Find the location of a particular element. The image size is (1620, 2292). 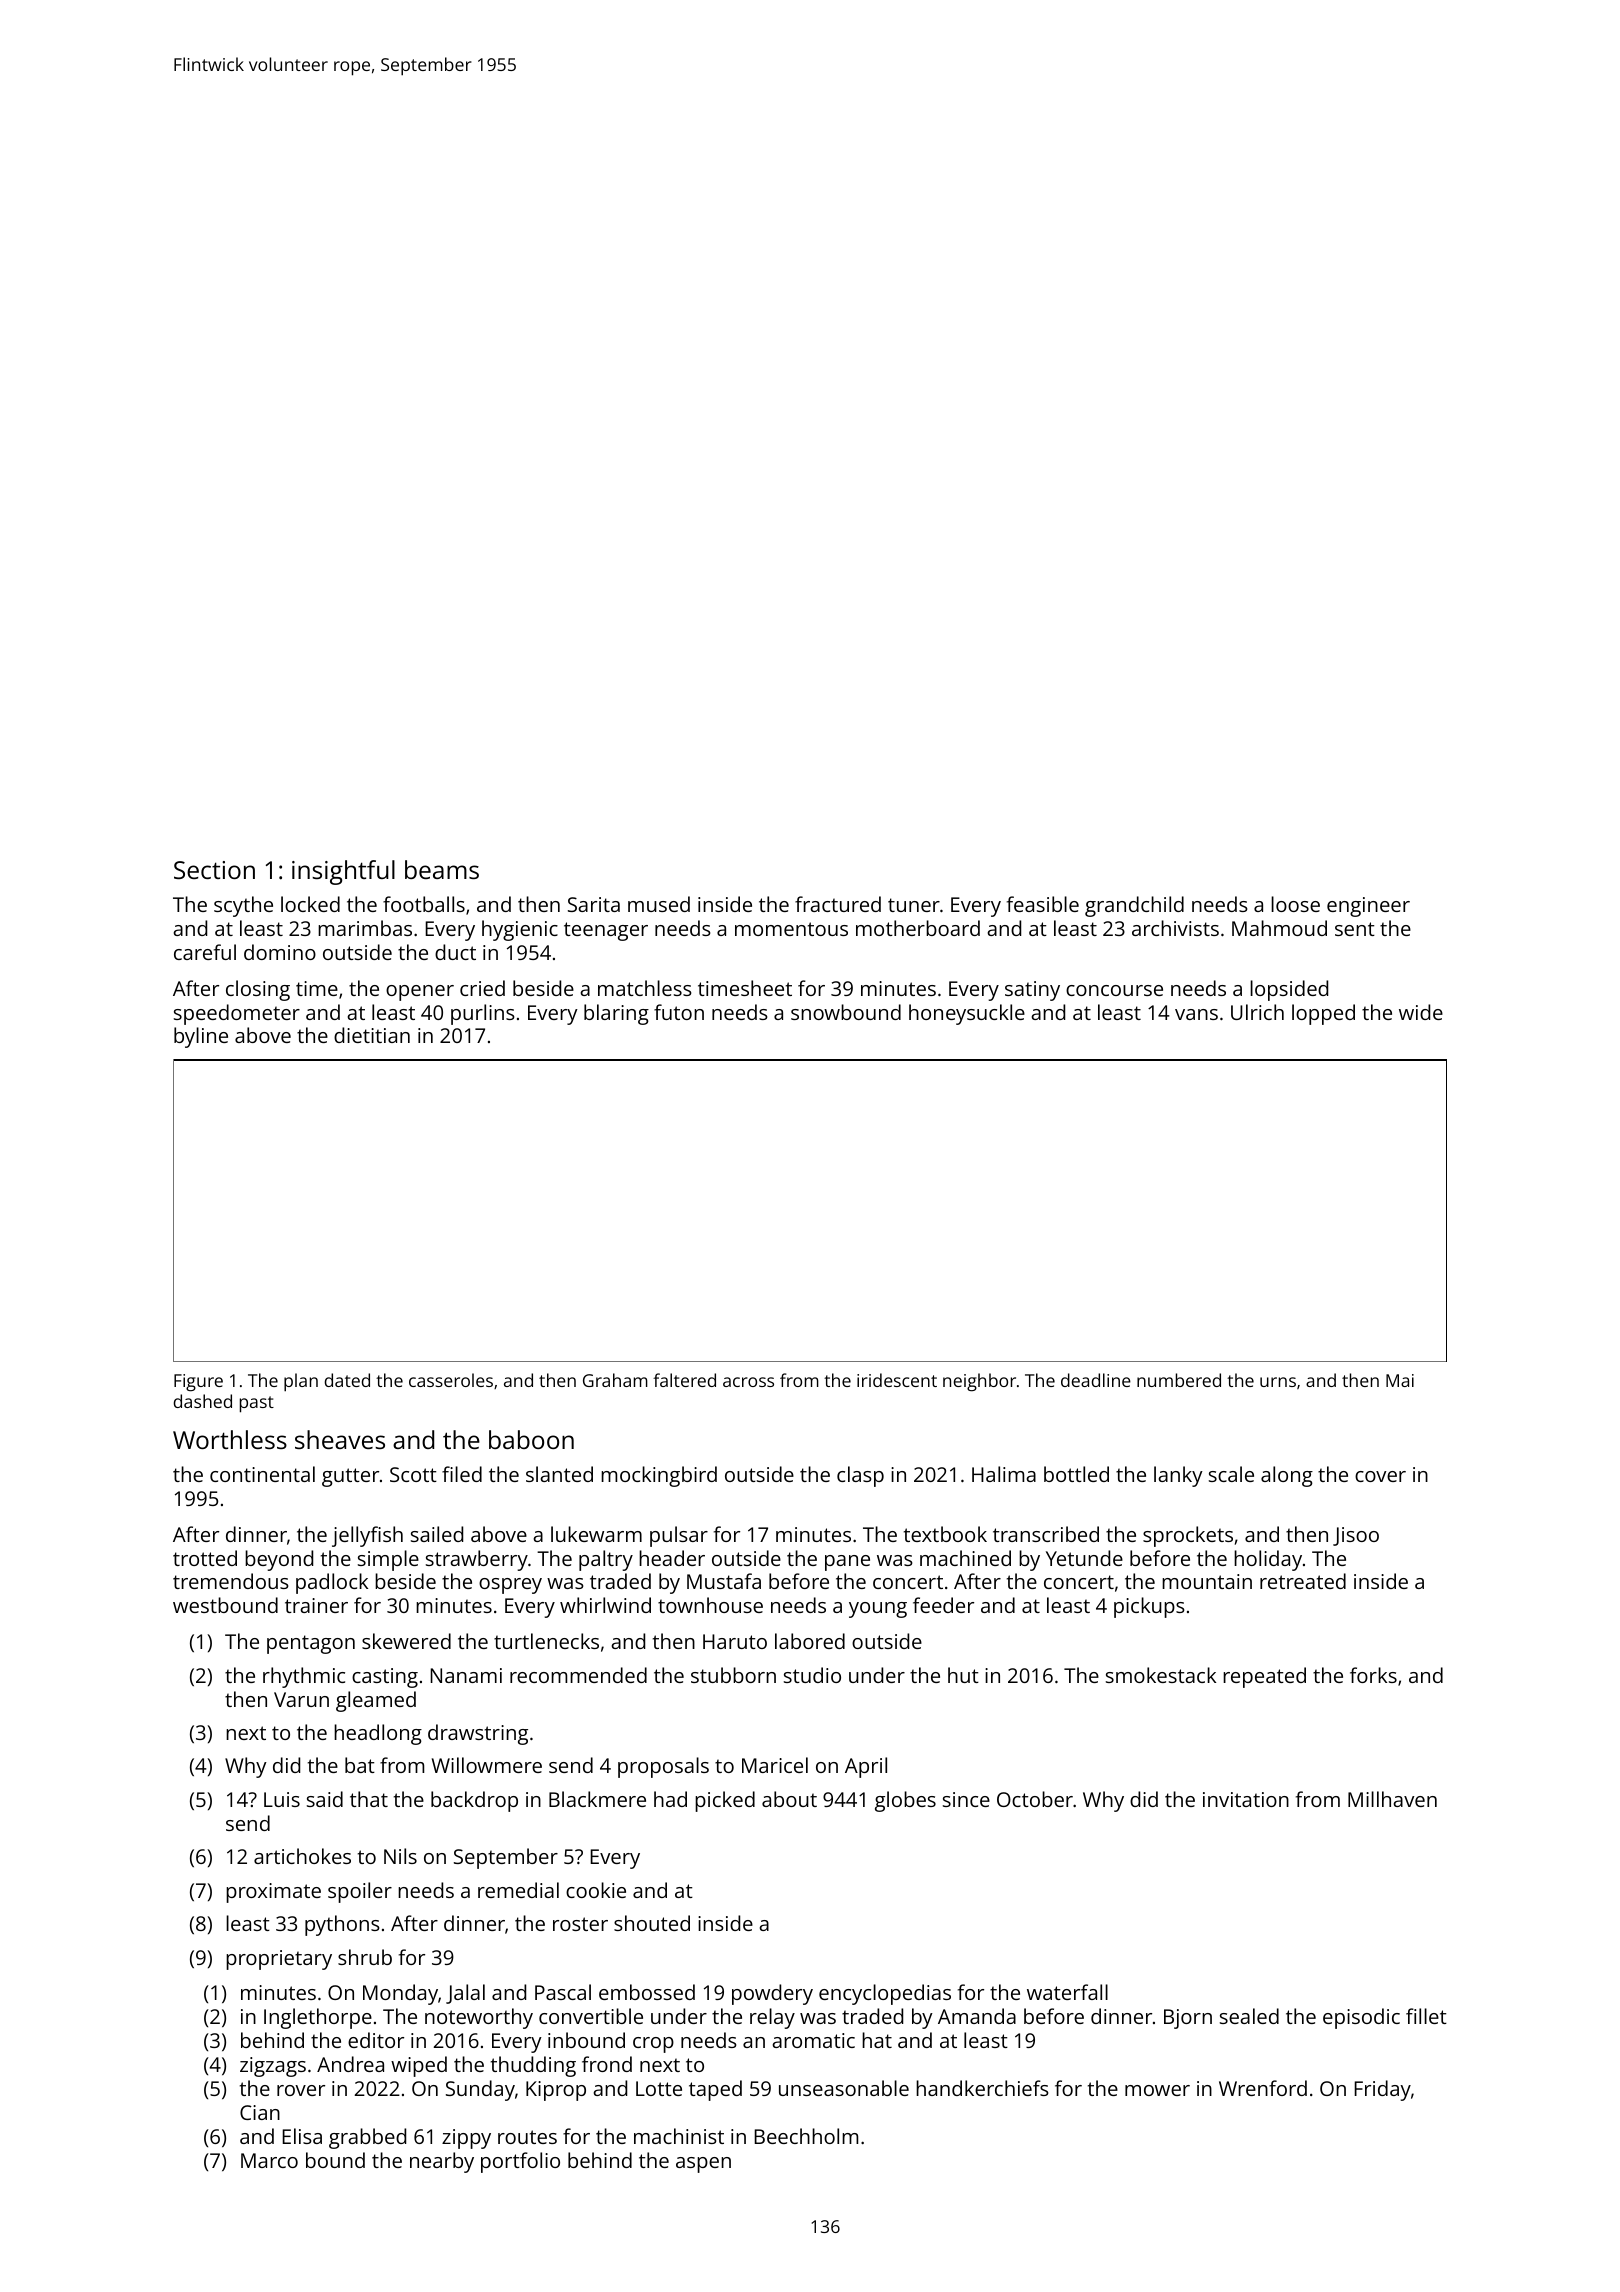

byline is located at coordinates (201, 1037).
